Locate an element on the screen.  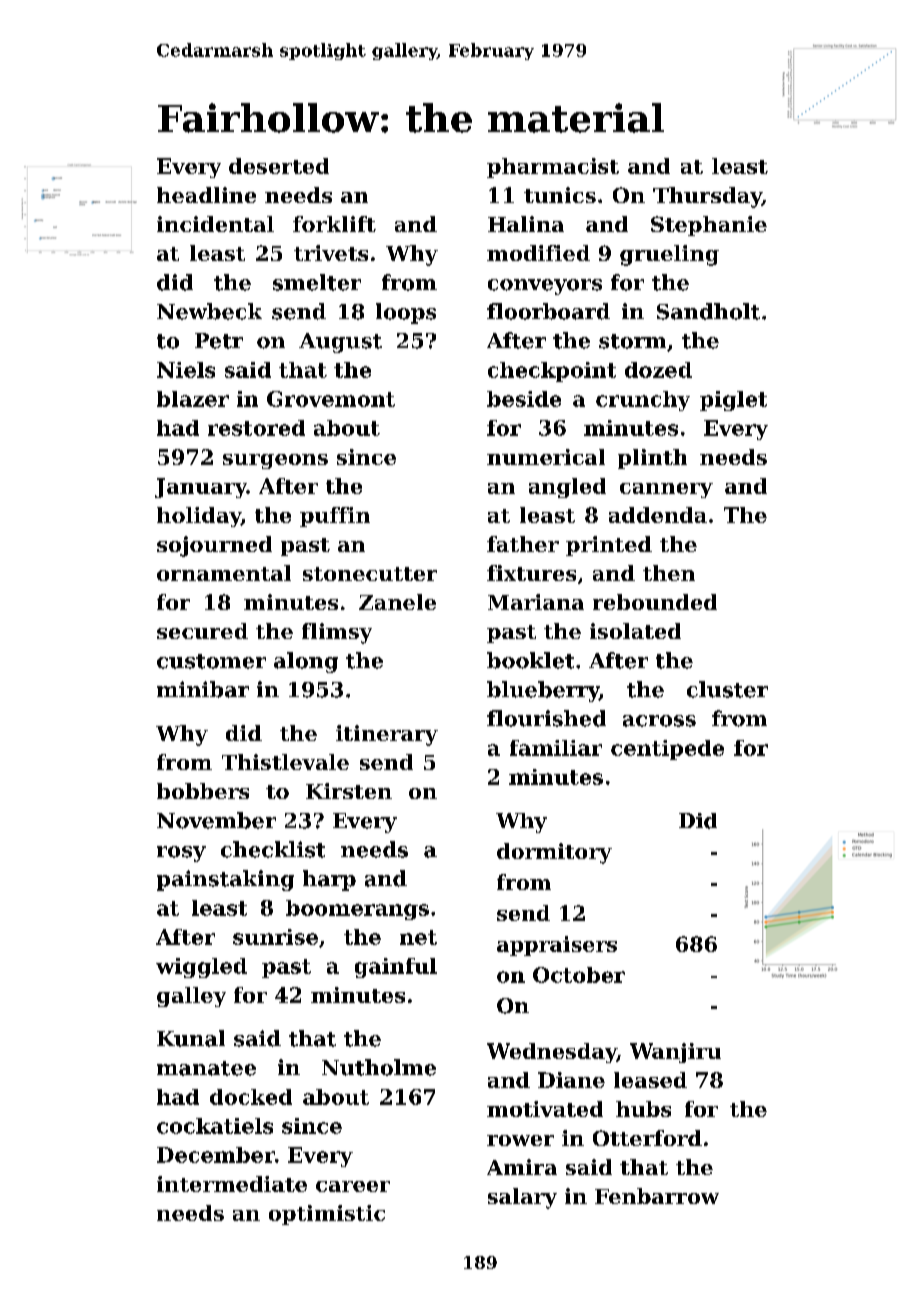
bobbers is located at coordinates (203, 791).
